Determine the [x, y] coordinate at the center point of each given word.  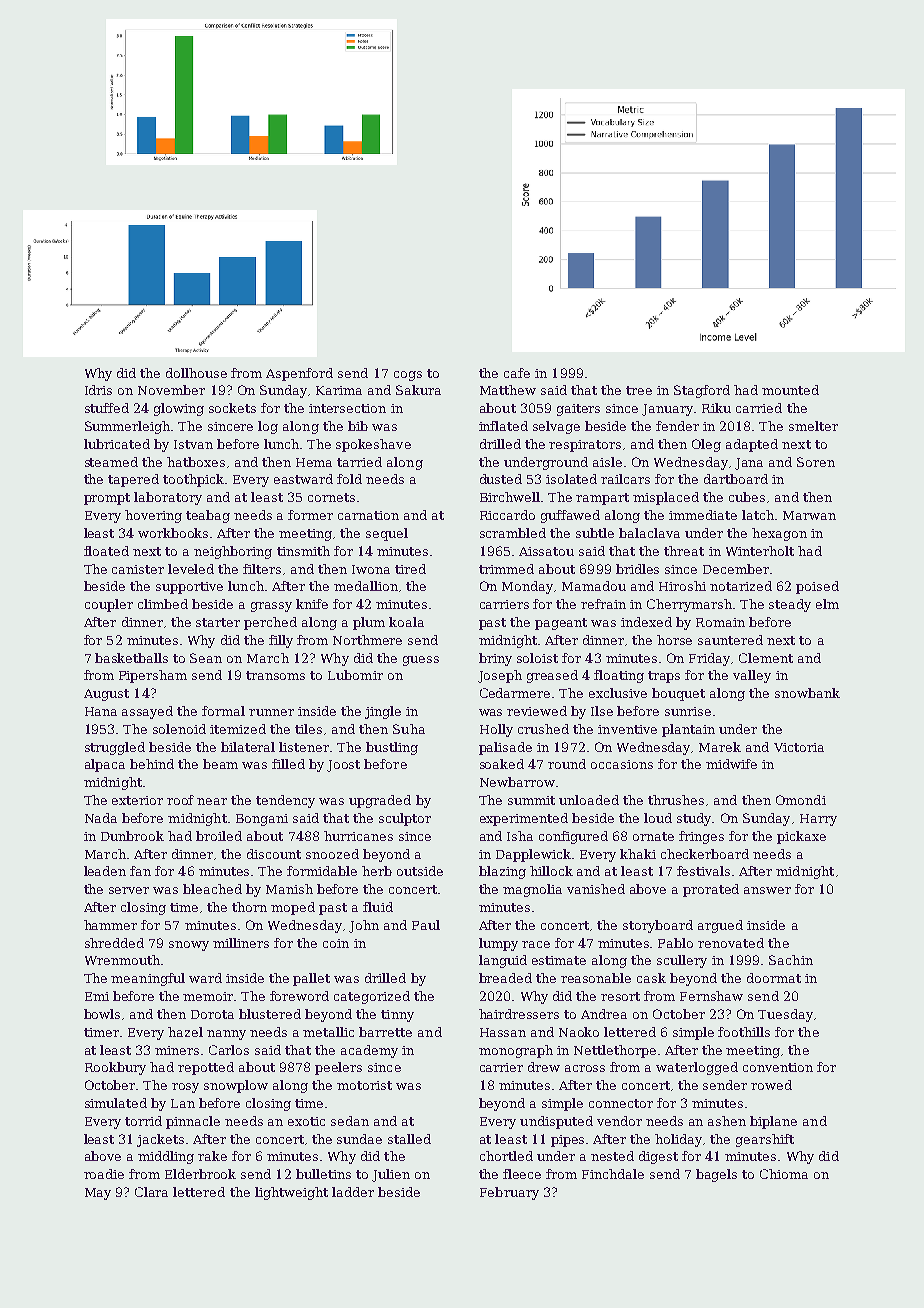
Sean [206, 658]
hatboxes [196, 462]
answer [767, 890]
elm [827, 604]
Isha [520, 836]
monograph [516, 1051]
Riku [716, 408]
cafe [517, 373]
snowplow [236, 1086]
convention [778, 1067]
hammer [110, 925]
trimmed [506, 569]
